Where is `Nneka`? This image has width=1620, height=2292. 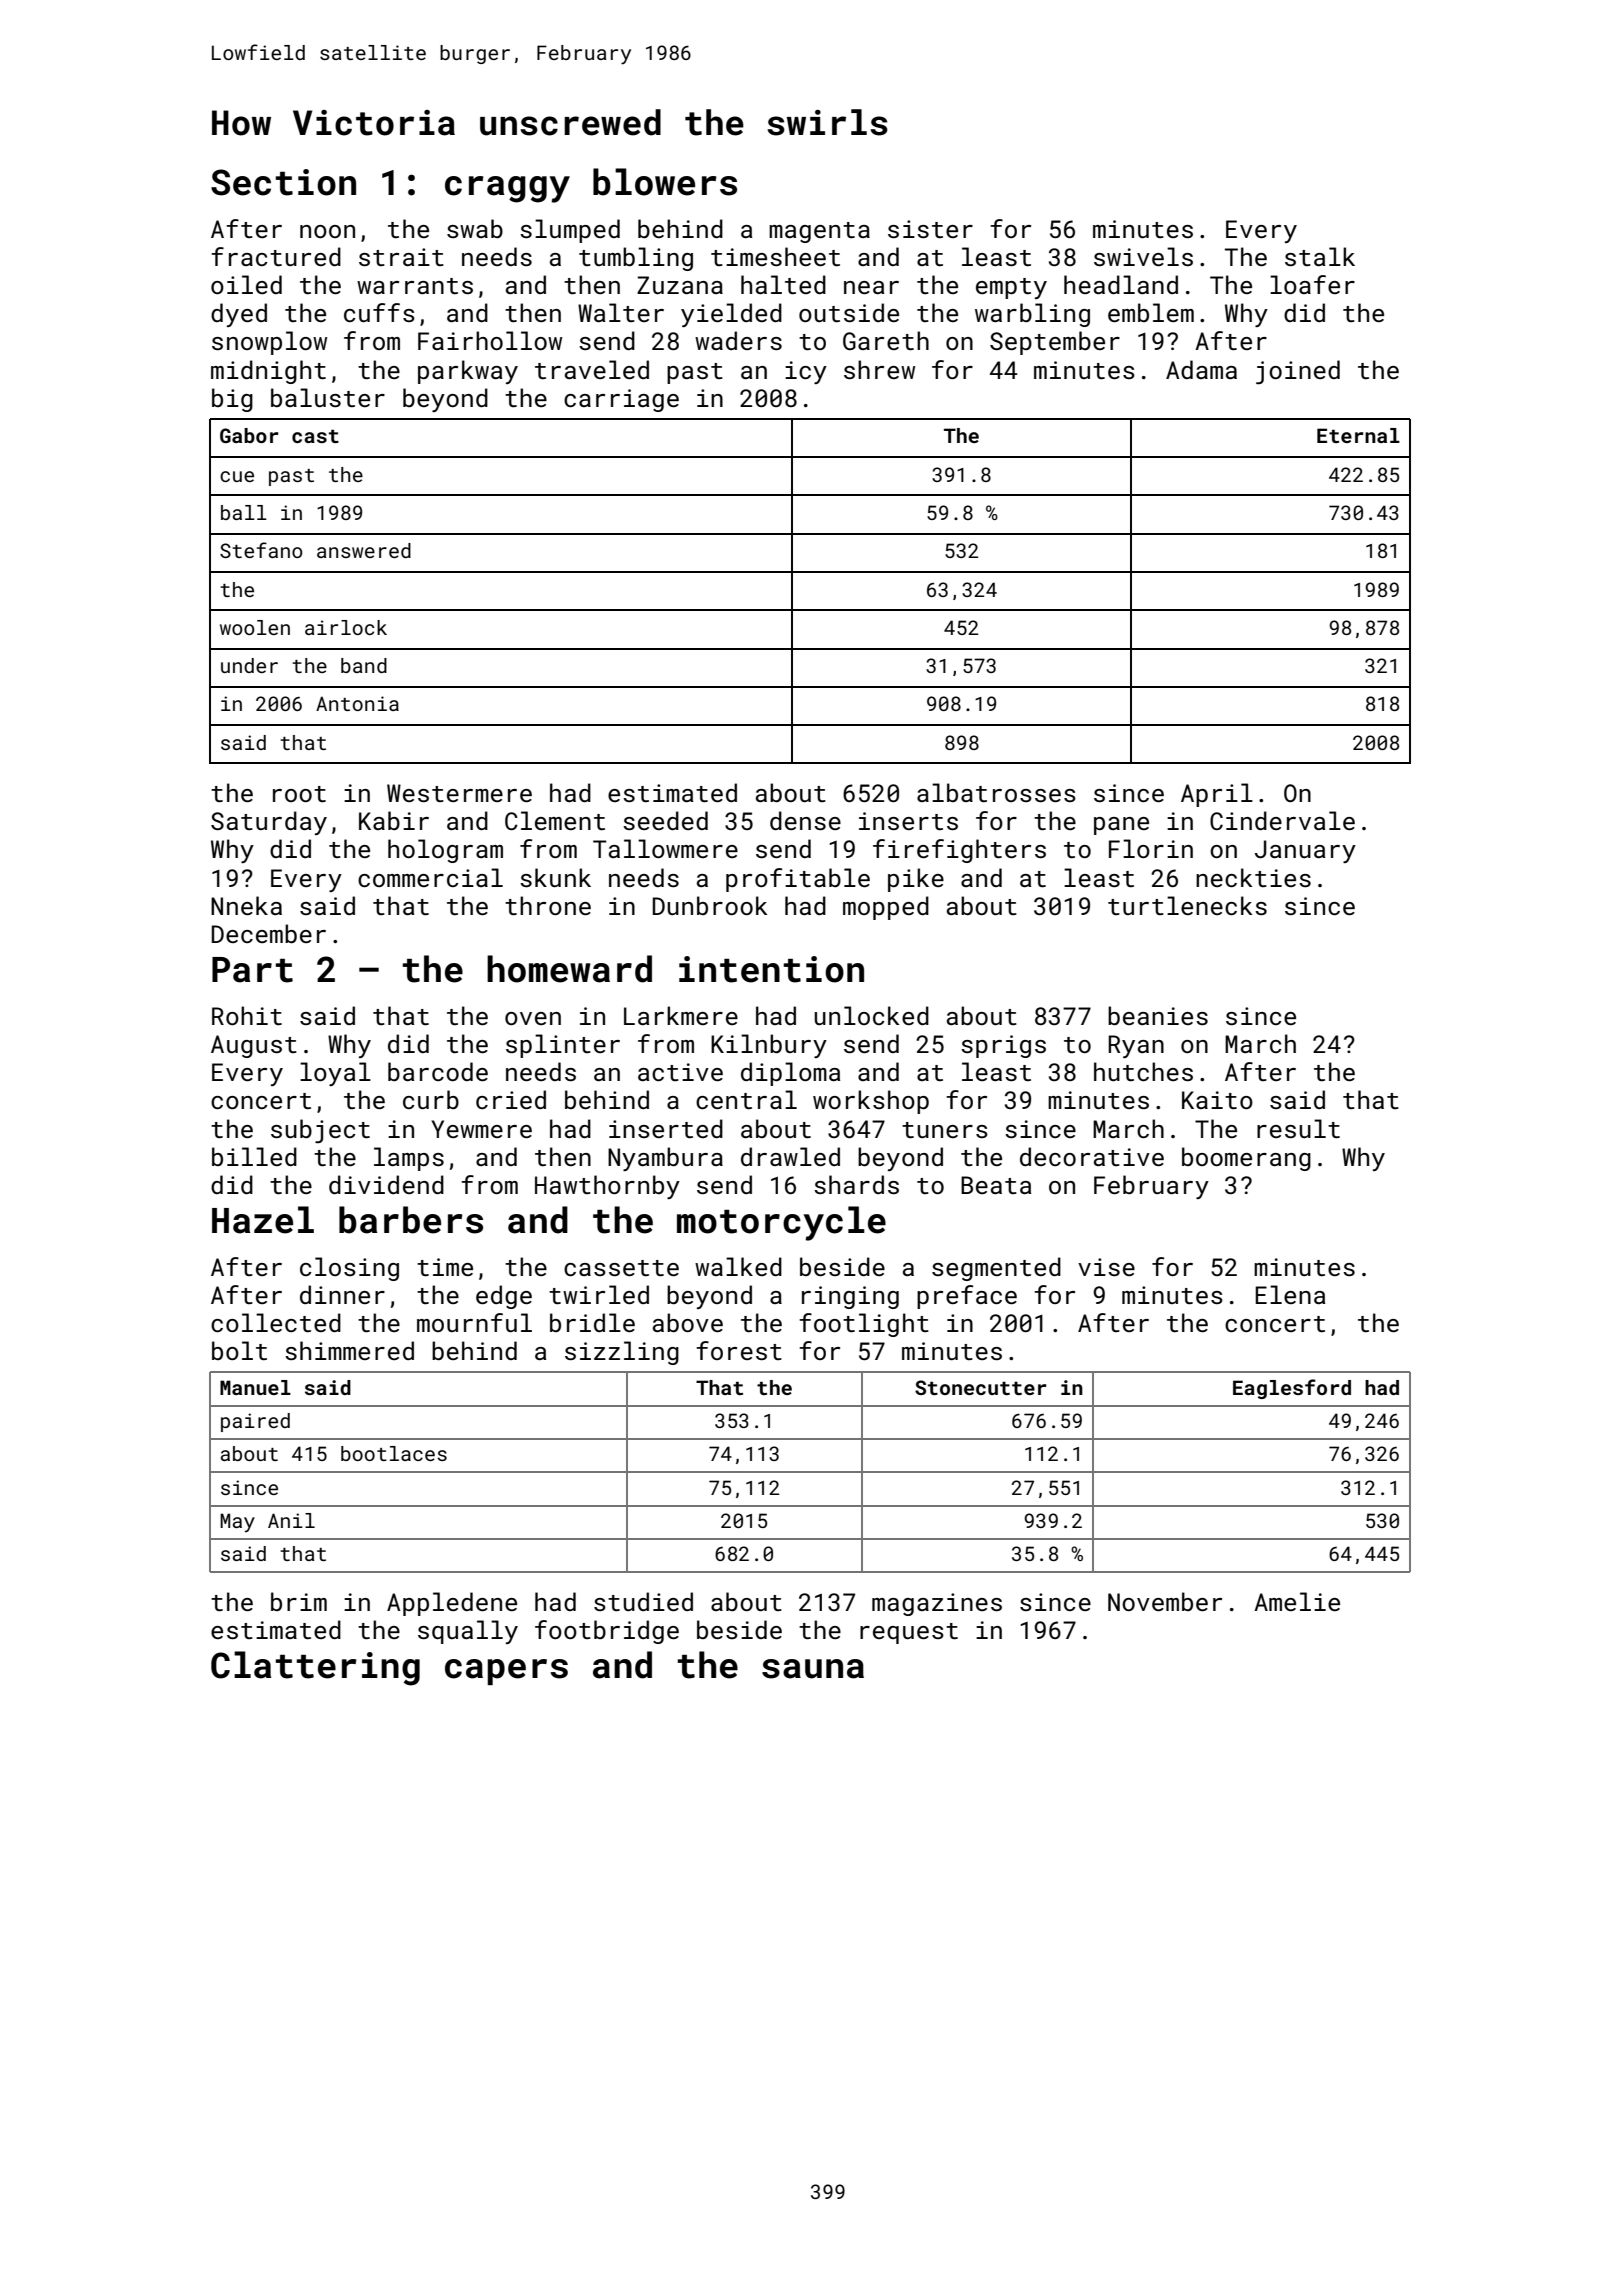
Nneka is located at coordinates (246, 905).
